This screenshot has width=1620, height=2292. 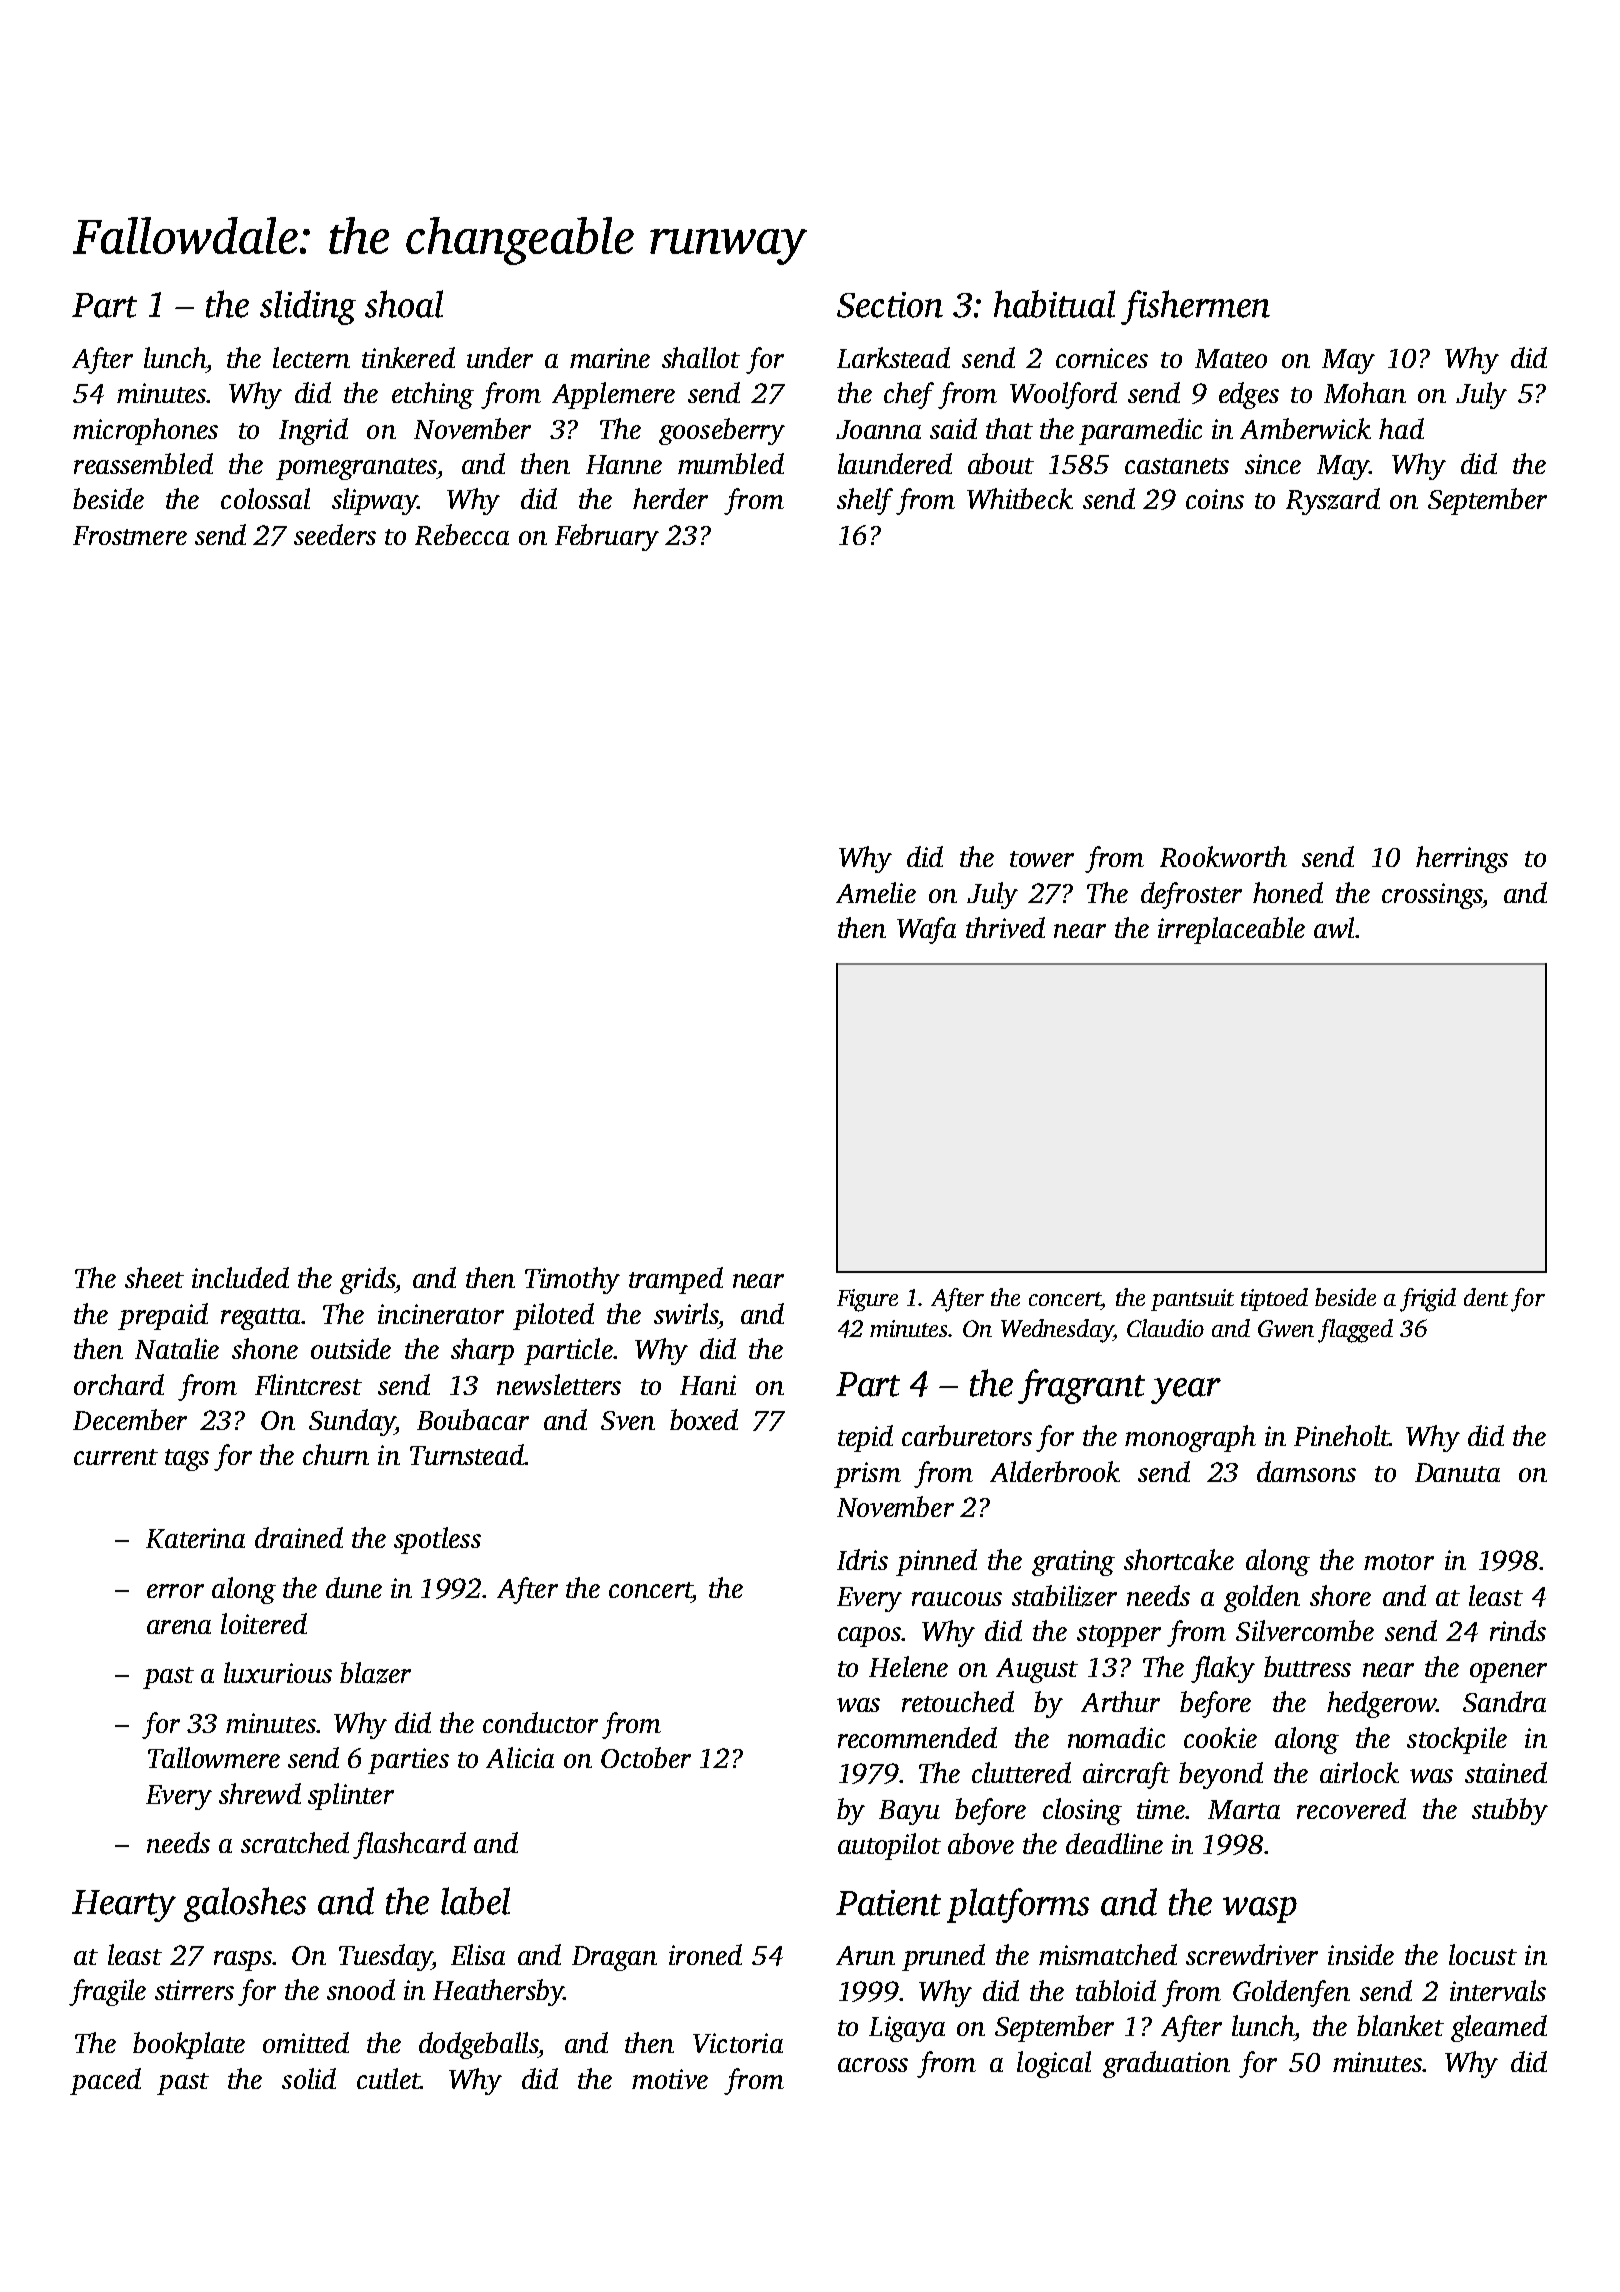 What do you see at coordinates (1486, 1297) in the screenshot?
I see `dent` at bounding box center [1486, 1297].
